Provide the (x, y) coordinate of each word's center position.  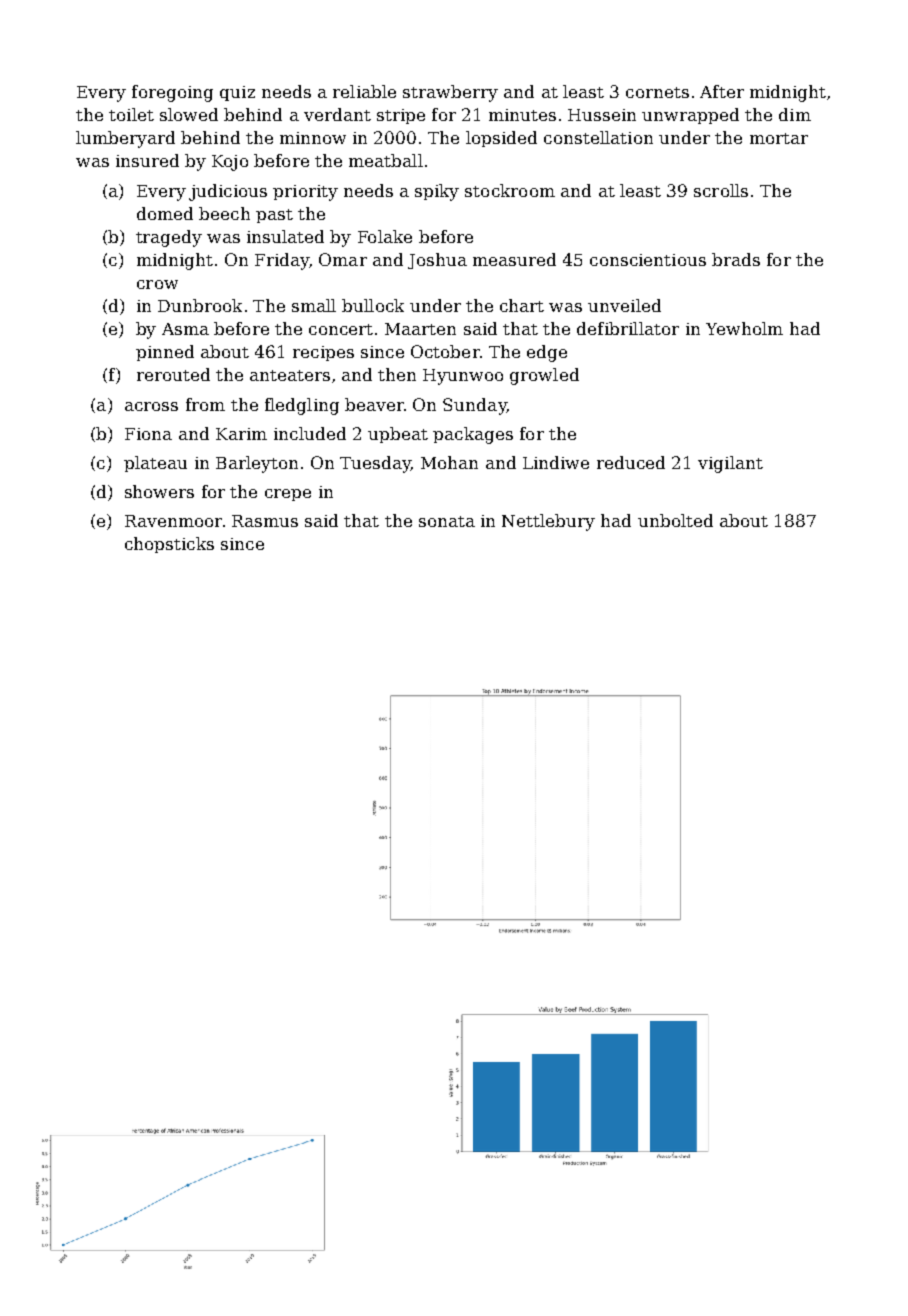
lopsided (501, 139)
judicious (228, 192)
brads (736, 259)
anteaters (290, 375)
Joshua (437, 261)
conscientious (648, 260)
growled (544, 376)
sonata (447, 521)
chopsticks (169, 545)
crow (157, 284)
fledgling (302, 406)
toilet (131, 114)
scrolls (721, 190)
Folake (385, 236)
